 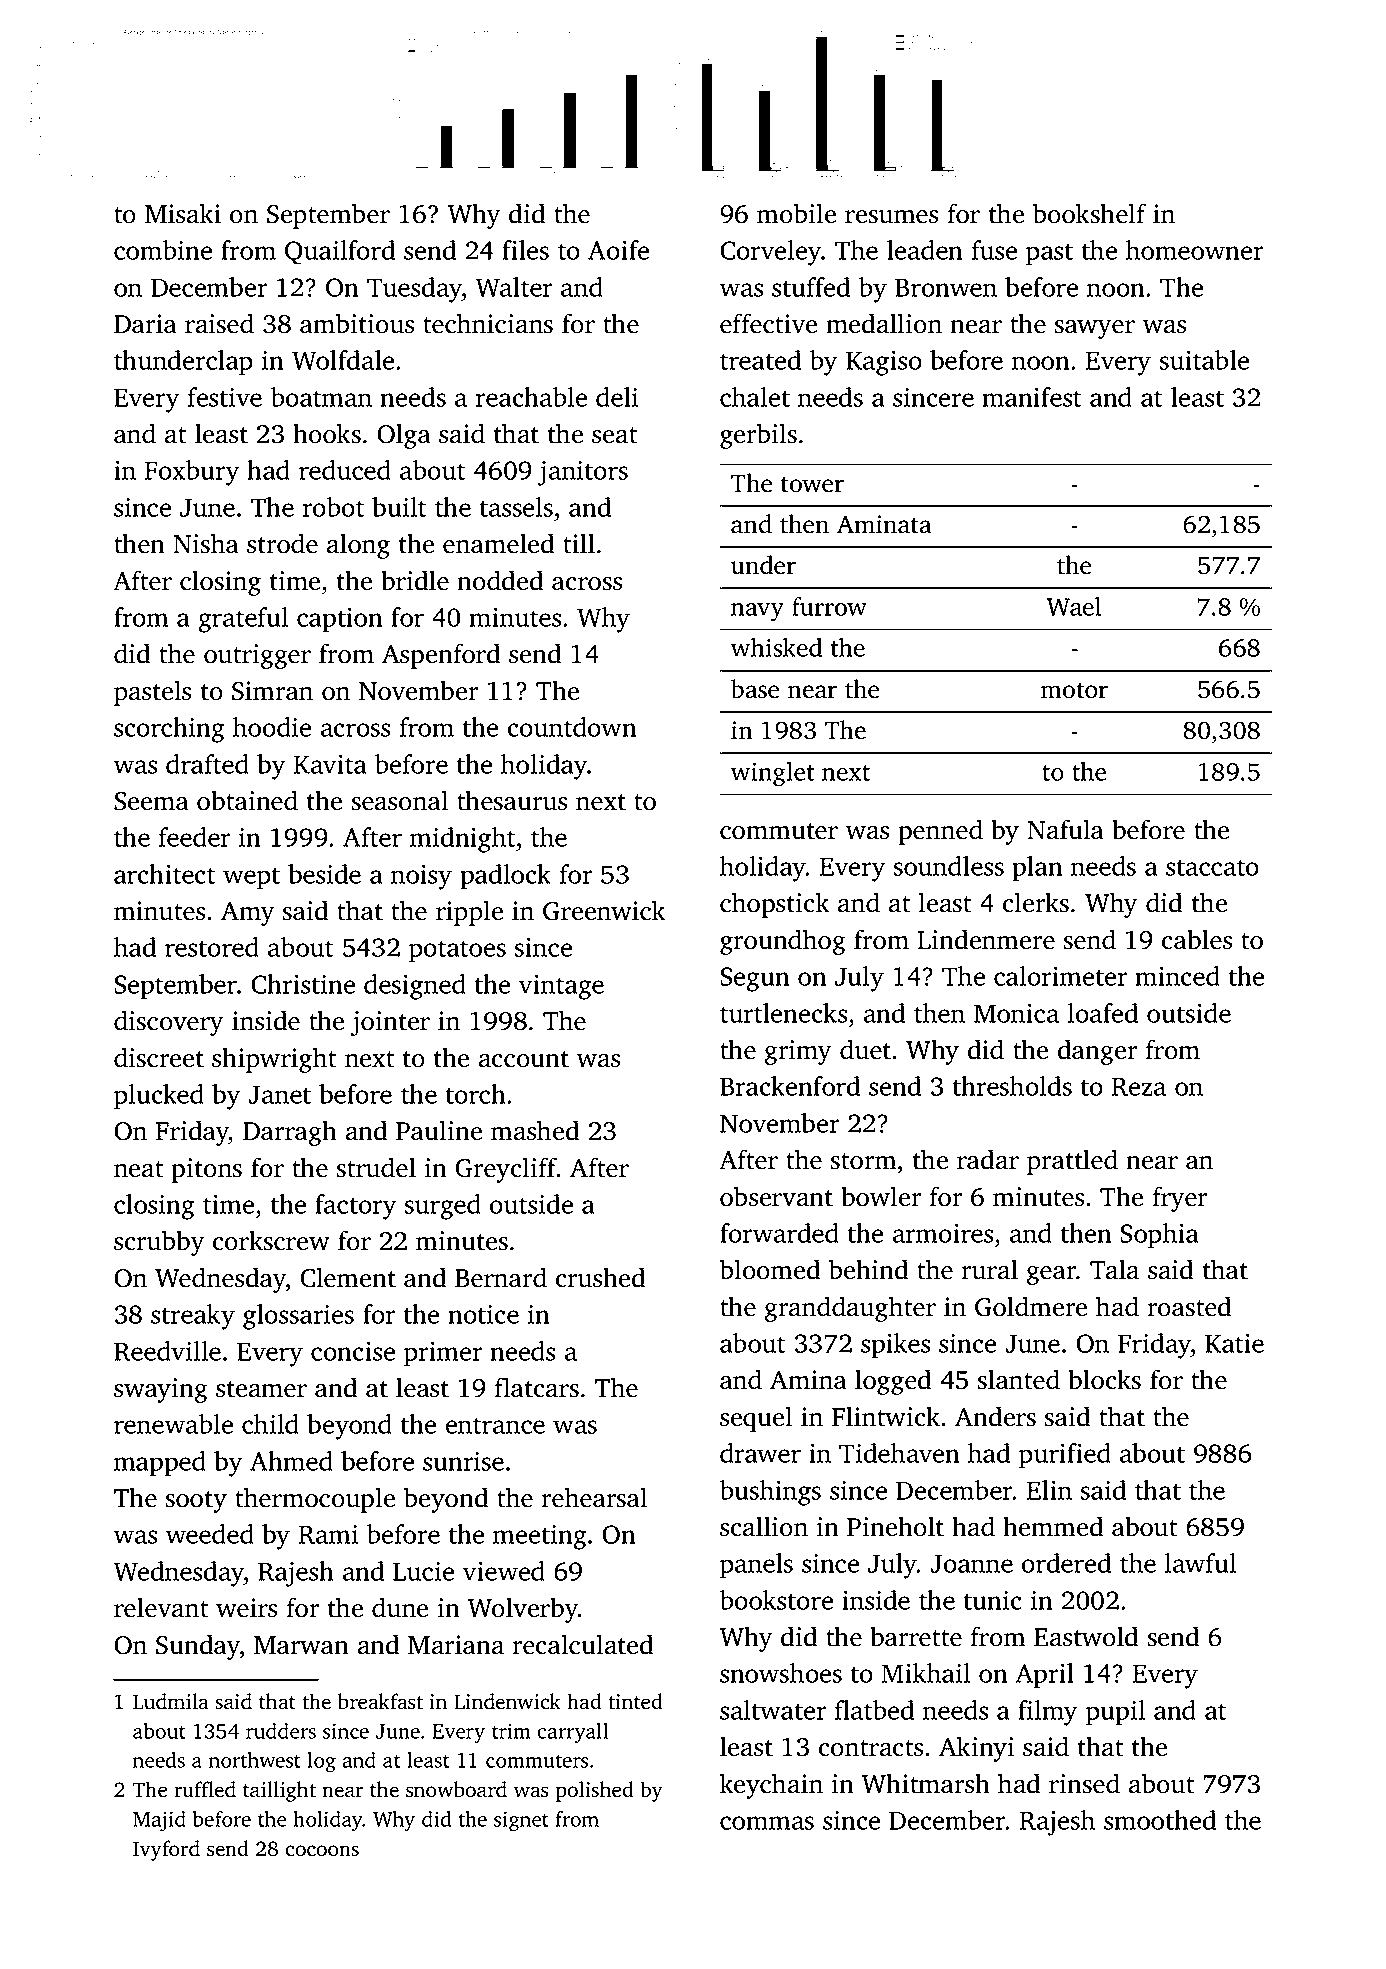 I want to click on resumes, so click(x=891, y=217).
